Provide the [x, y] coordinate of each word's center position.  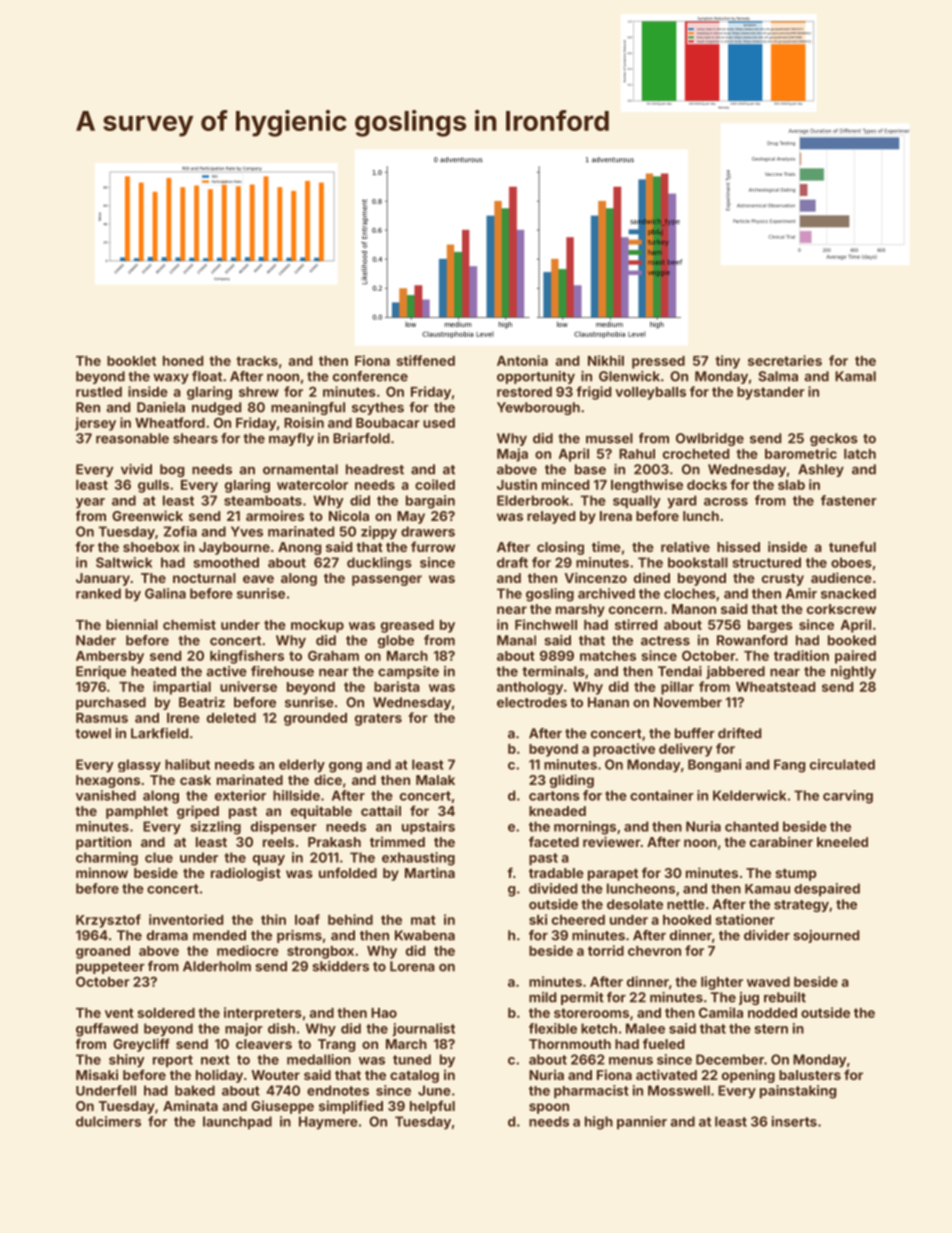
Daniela [161, 407]
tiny [727, 362]
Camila [721, 1012]
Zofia [180, 531]
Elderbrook [533, 500]
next [215, 1060]
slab [791, 485]
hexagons [108, 781]
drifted [739, 733]
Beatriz [202, 702]
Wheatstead [775, 687]
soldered [166, 1013]
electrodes [532, 702]
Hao [384, 1013]
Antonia [522, 360]
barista [397, 686]
